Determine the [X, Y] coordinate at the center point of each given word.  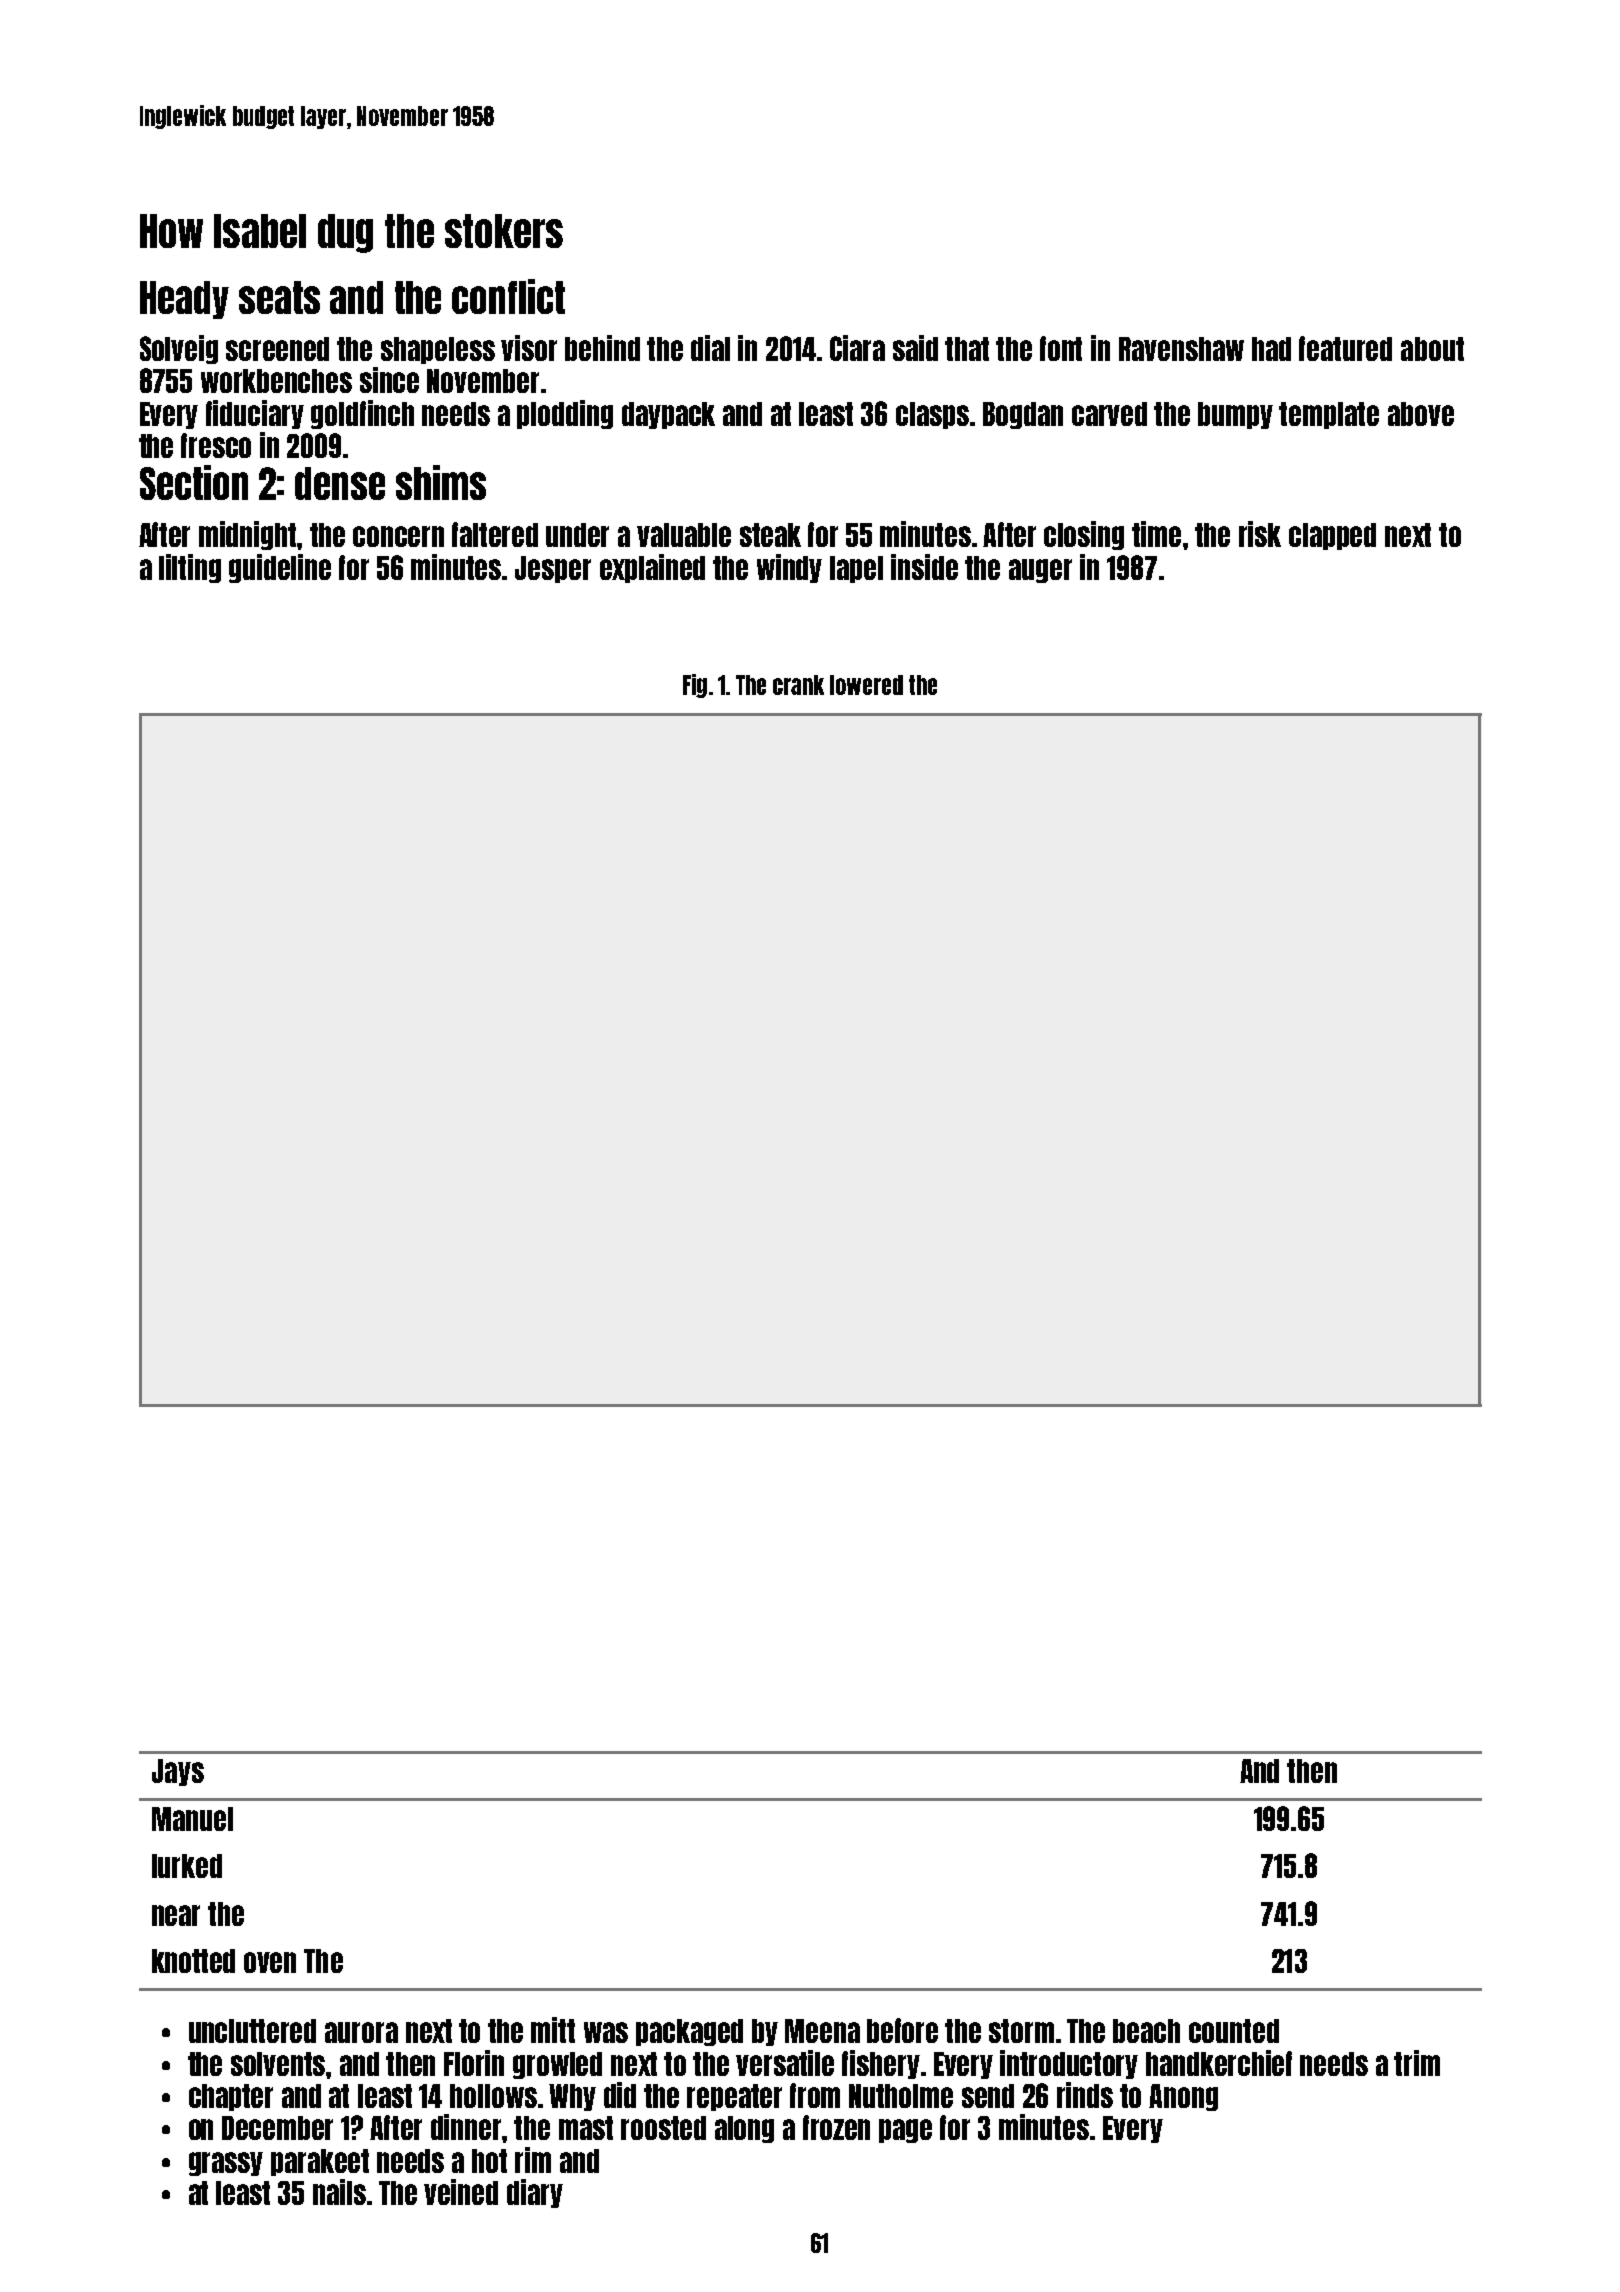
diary [535, 2193]
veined [461, 2192]
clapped [1332, 536]
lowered [866, 685]
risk [1260, 534]
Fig [695, 686]
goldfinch [362, 414]
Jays [178, 1772]
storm [1021, 2031]
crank [798, 685]
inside [924, 567]
